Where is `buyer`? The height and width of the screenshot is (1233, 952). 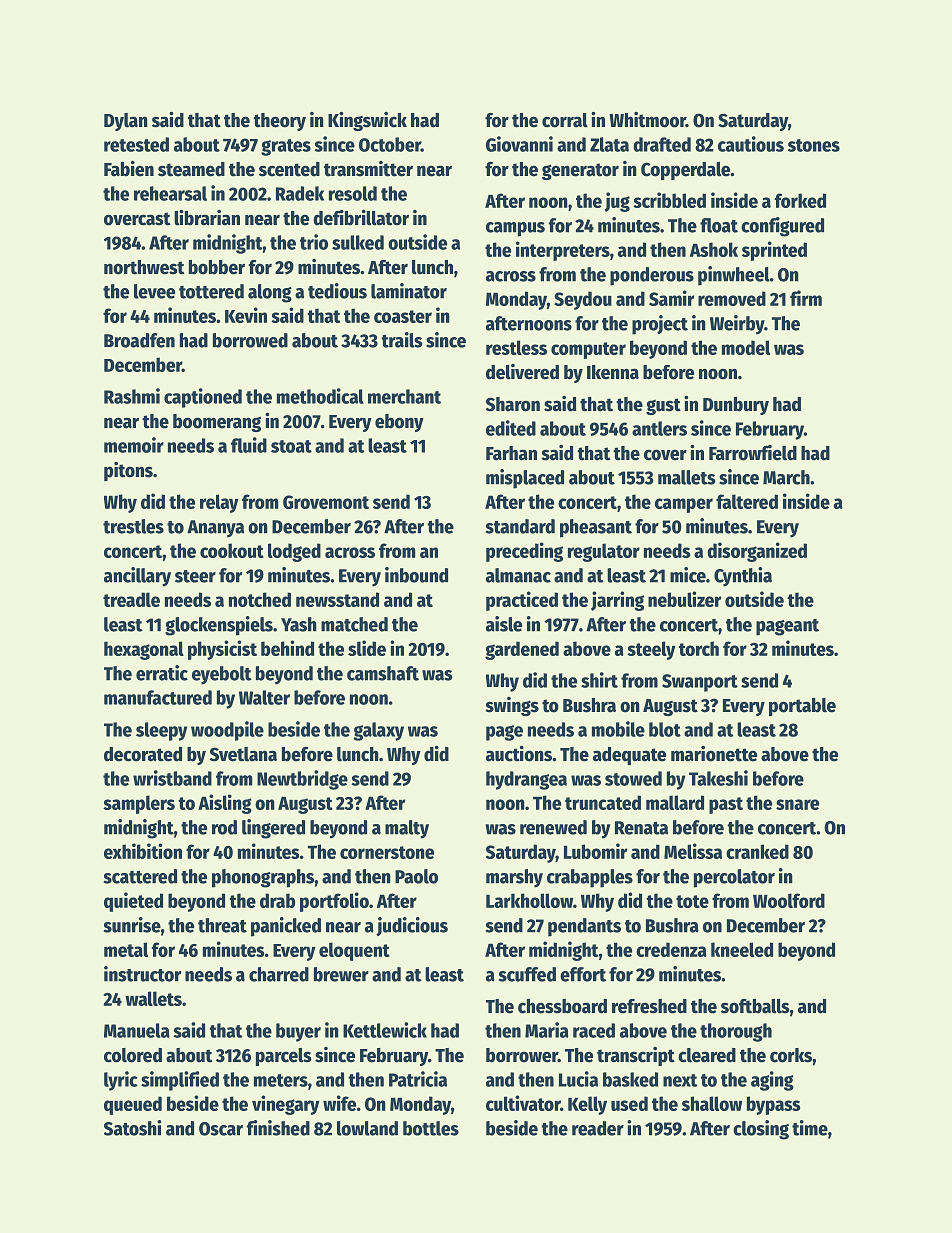 buyer is located at coordinates (298, 1032).
